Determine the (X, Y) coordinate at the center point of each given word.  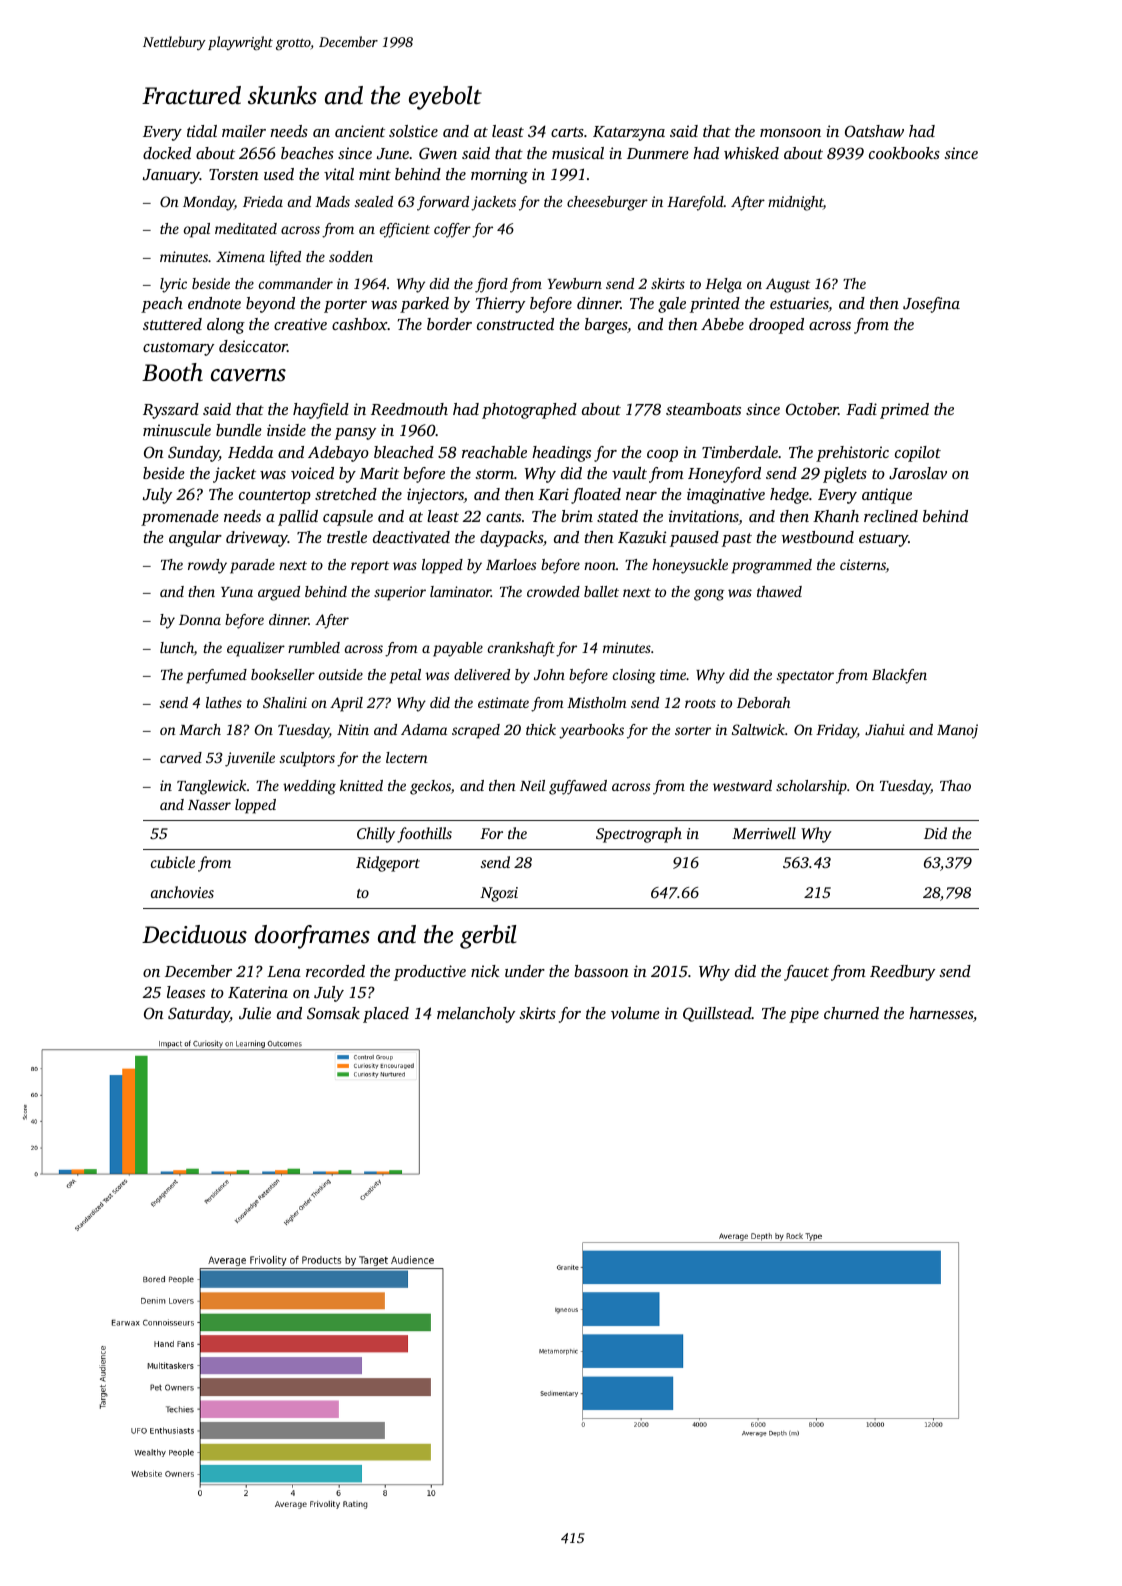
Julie (255, 1013)
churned (851, 1013)
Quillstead (717, 1014)
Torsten (234, 174)
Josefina (931, 305)
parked (424, 305)
